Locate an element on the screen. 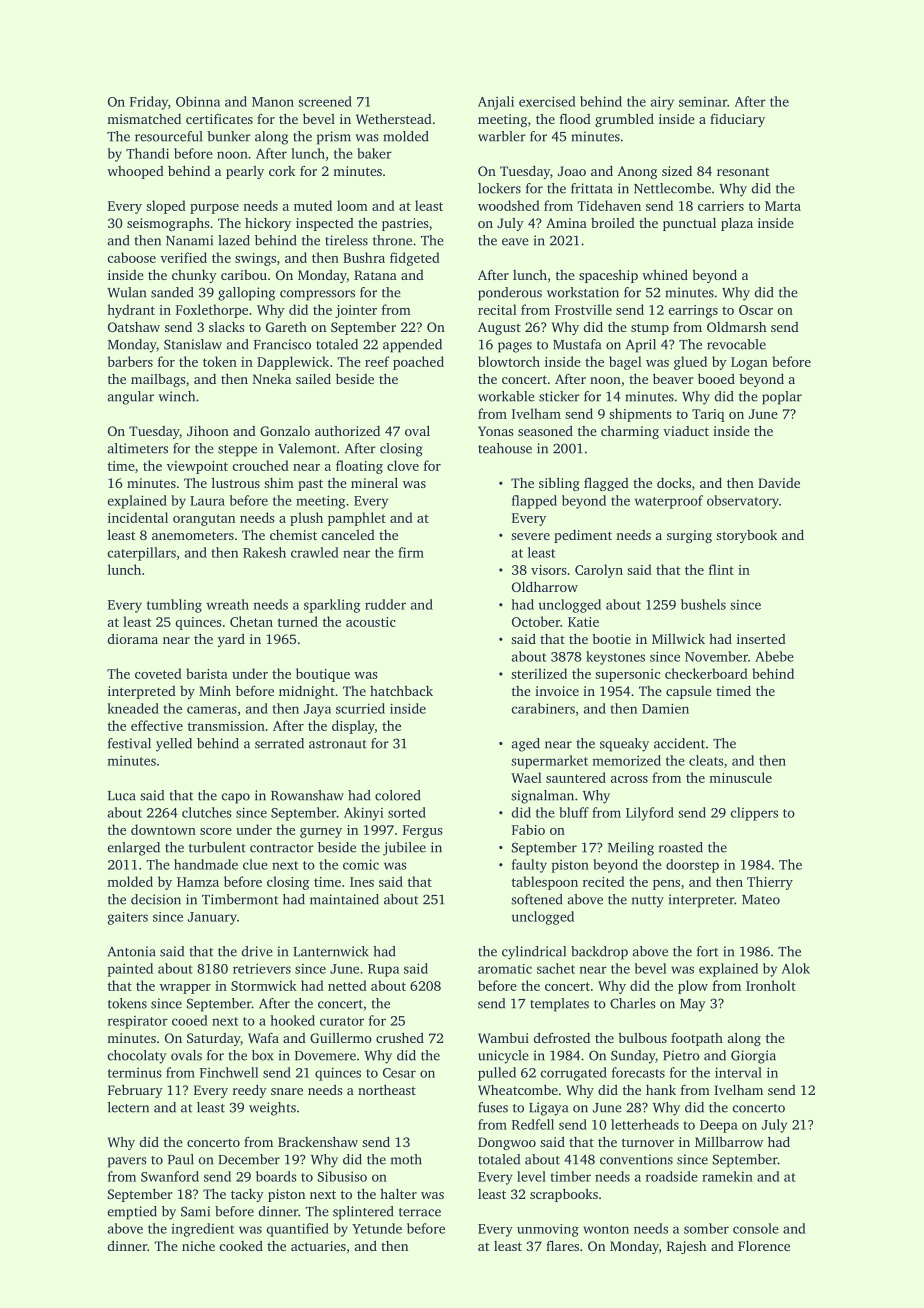 This screenshot has height=1308, width=924. moth is located at coordinates (406, 1159).
